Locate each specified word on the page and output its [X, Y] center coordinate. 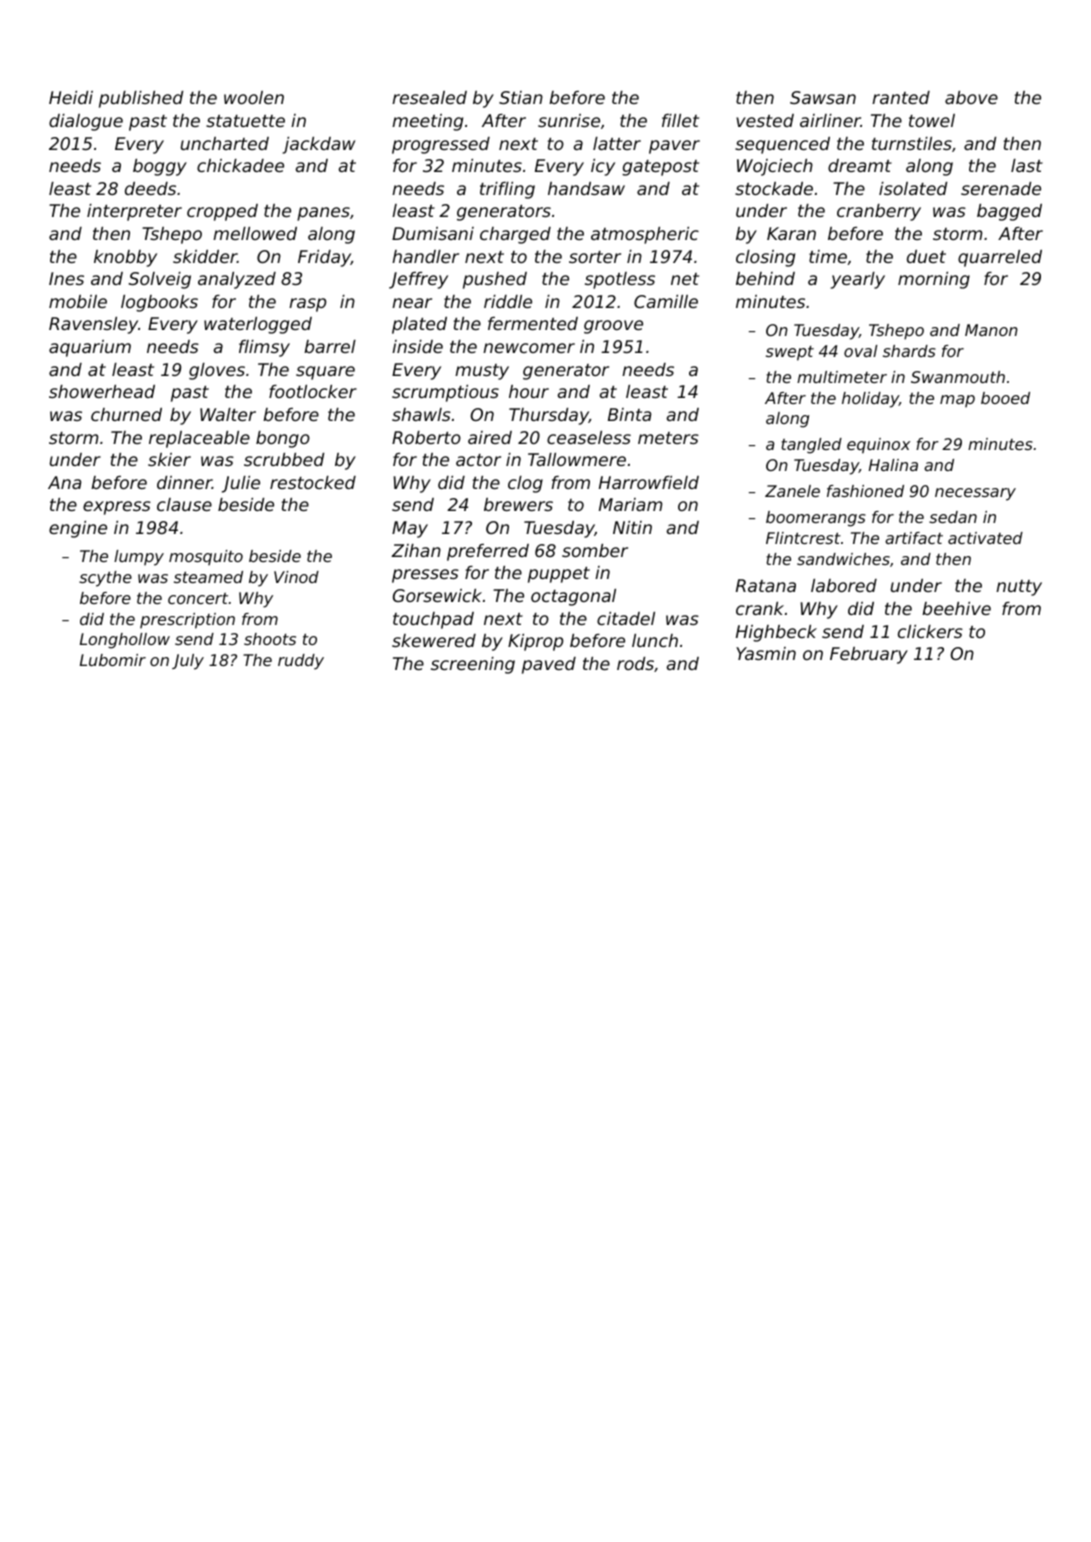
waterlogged [258, 325]
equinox [878, 446]
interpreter [134, 212]
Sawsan [823, 97]
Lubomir [113, 660]
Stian [521, 97]
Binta [629, 414]
